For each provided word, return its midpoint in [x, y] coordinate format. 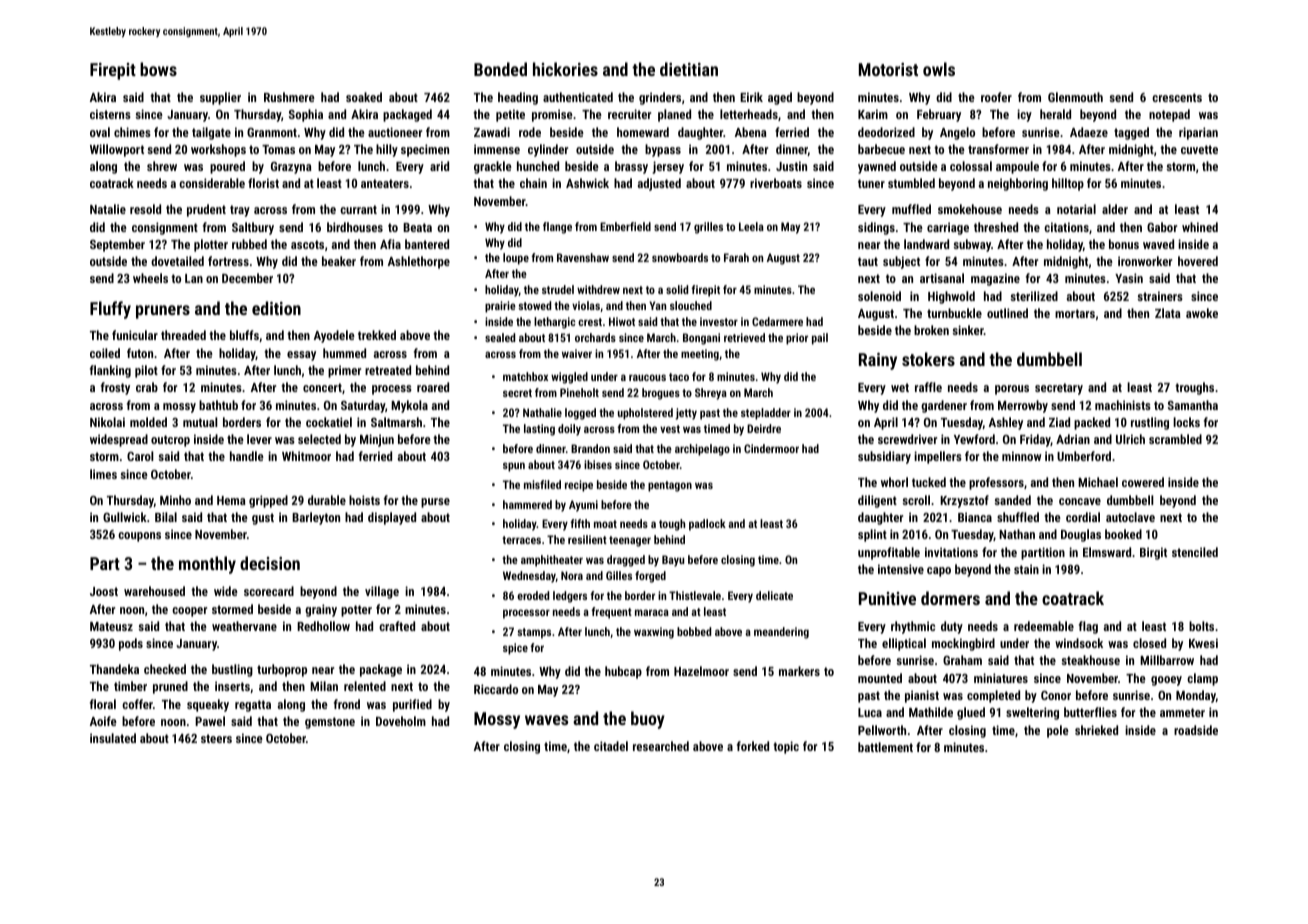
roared [433, 387]
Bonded [500, 69]
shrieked [1096, 730]
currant [358, 209]
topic [786, 747]
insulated [113, 738]
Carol [140, 456]
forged [650, 577]
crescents [1177, 97]
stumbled [911, 183]
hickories [565, 69]
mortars [1075, 313]
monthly [207, 565]
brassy [631, 167]
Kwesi [1203, 643]
